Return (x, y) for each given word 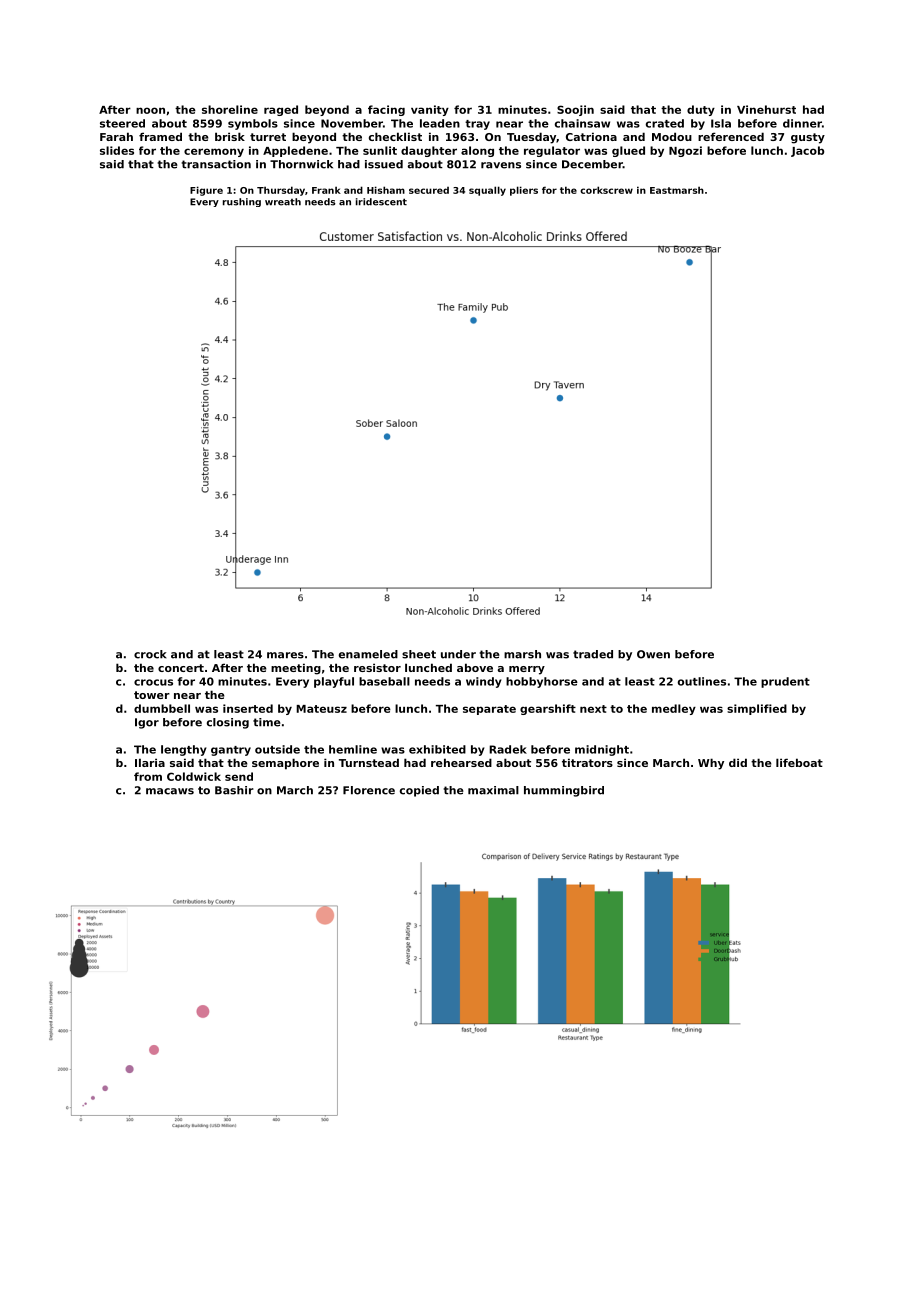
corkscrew (606, 190)
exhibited (437, 749)
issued (384, 164)
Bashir (234, 790)
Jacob (807, 151)
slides (117, 150)
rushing (242, 202)
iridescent (381, 202)
